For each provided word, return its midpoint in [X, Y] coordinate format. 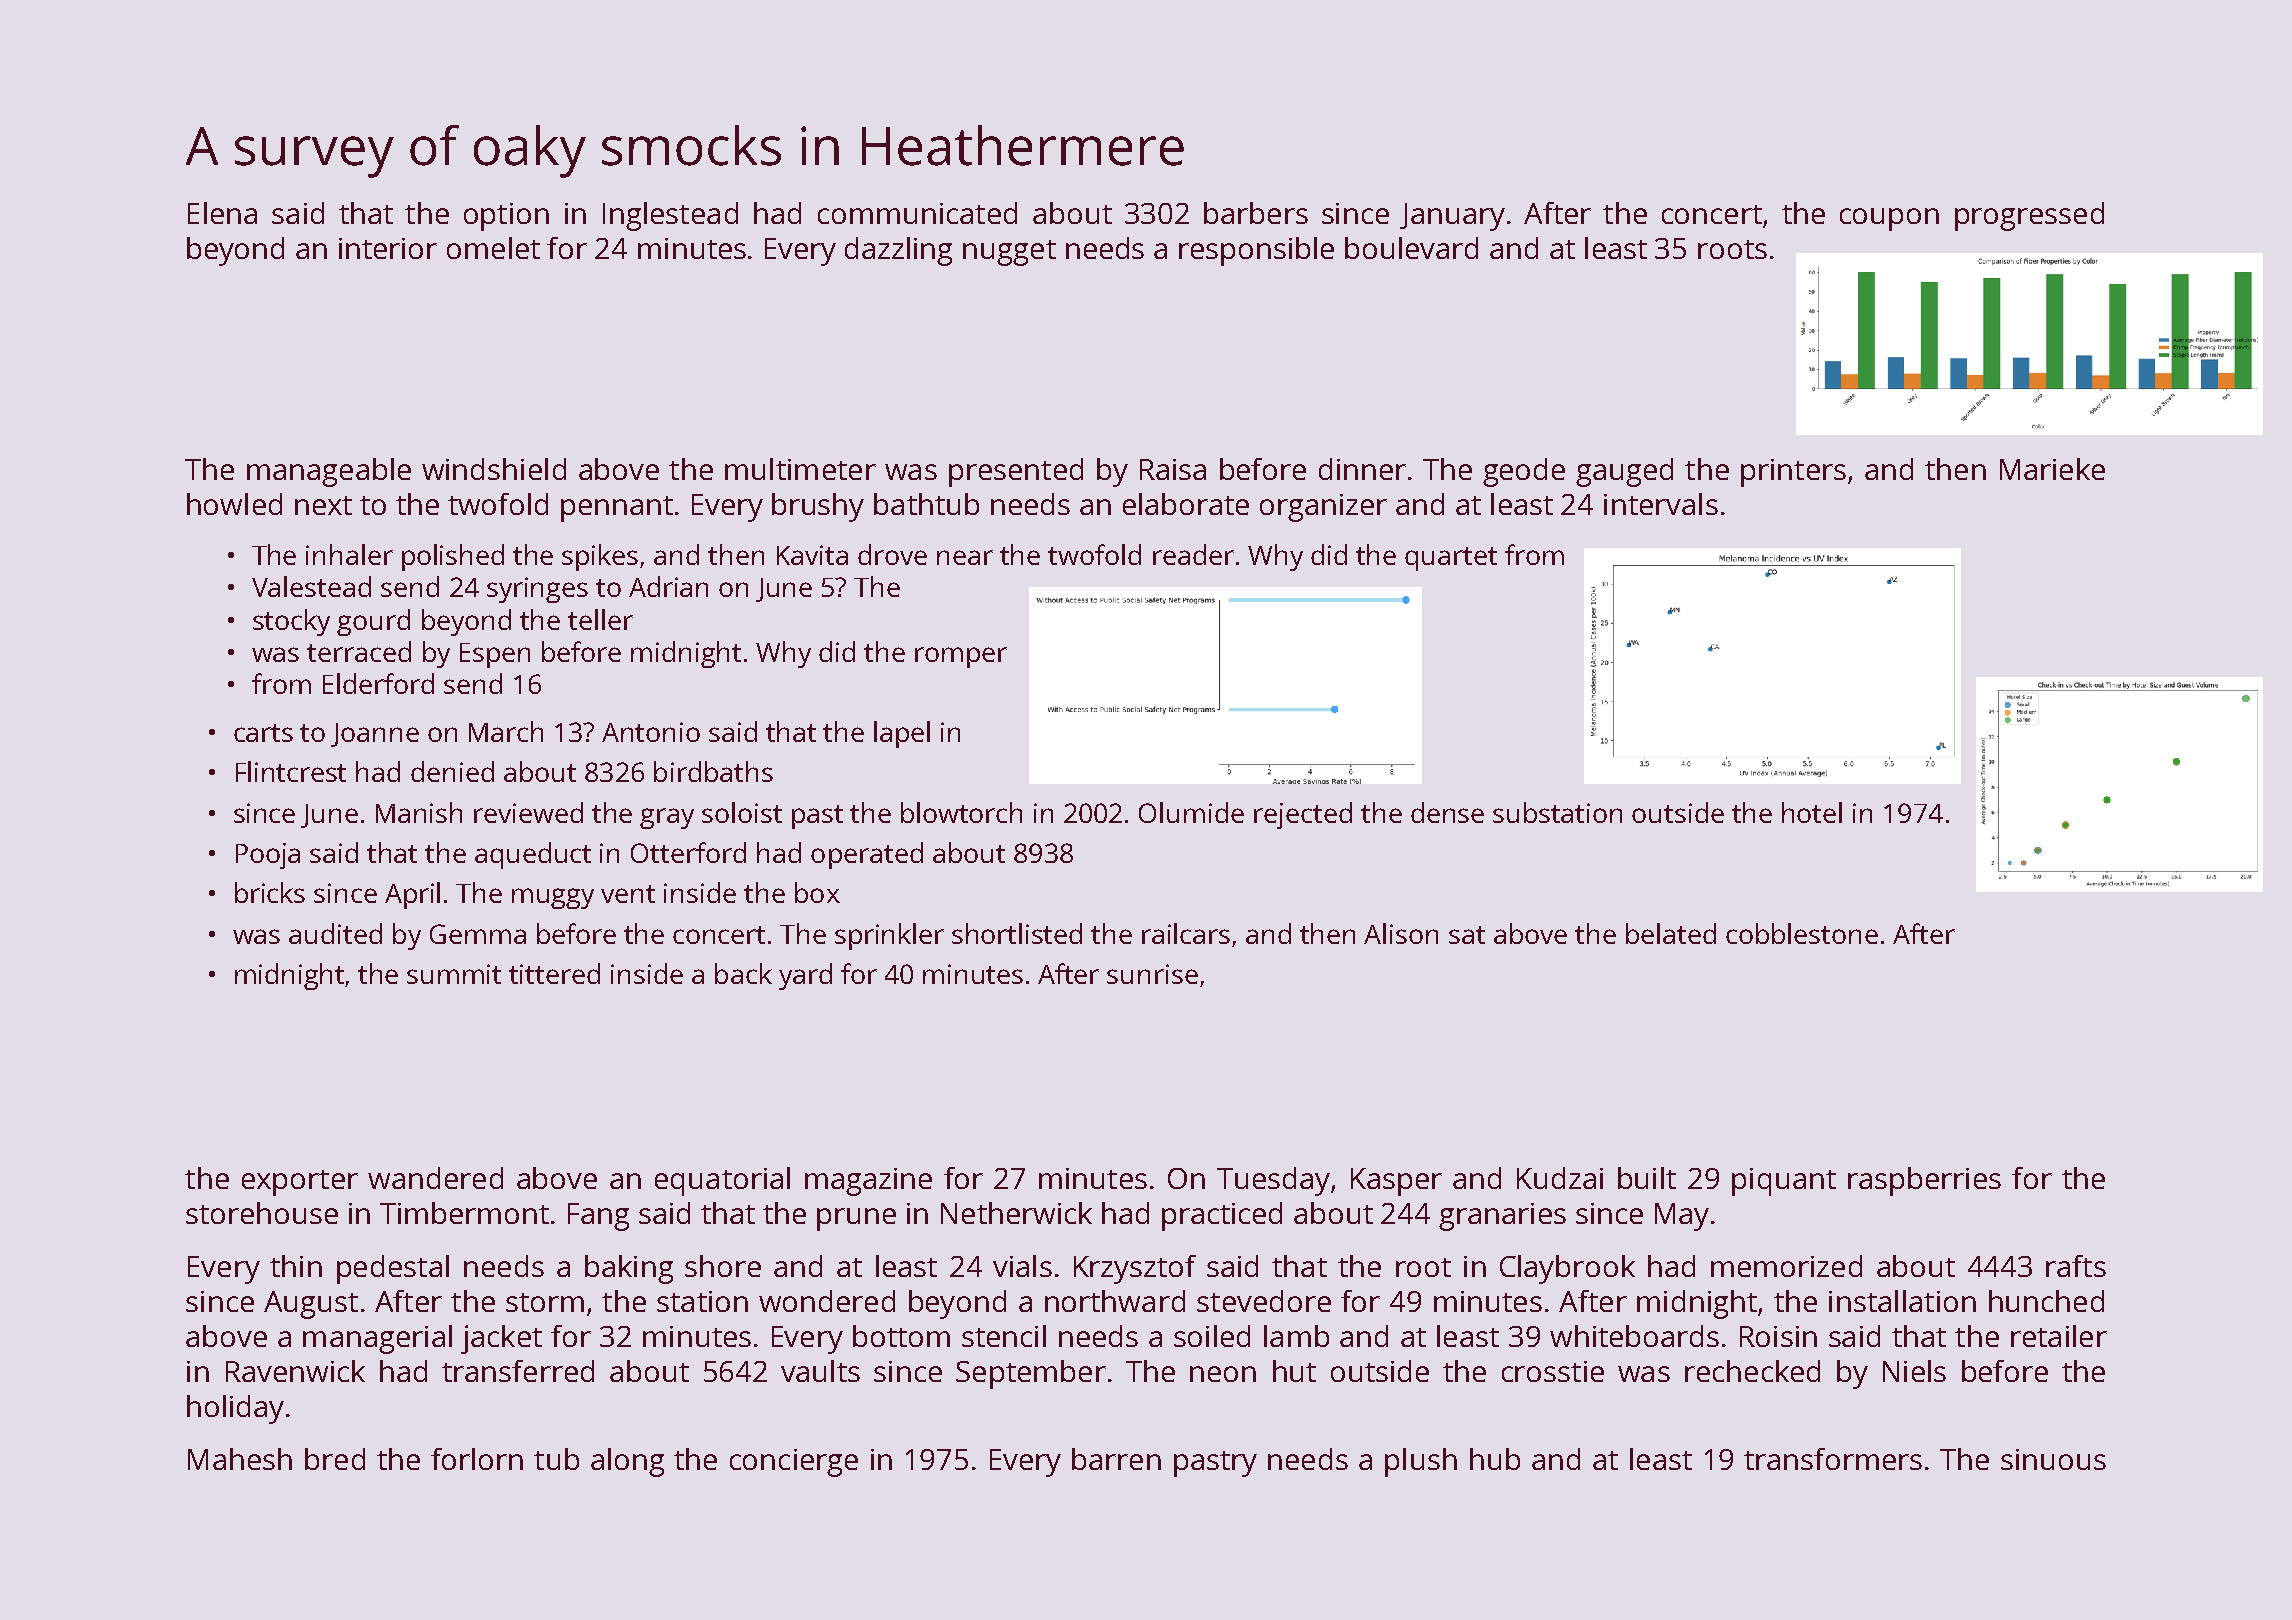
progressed [2029, 216]
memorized [1786, 1266]
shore [723, 1266]
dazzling [898, 251]
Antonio [651, 732]
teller [600, 619]
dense [1447, 812]
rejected [1303, 815]
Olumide [1191, 812]
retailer [2059, 1336]
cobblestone [1802, 933]
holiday [235, 1409]
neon [1223, 1374]
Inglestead [670, 216]
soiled [1212, 1336]
